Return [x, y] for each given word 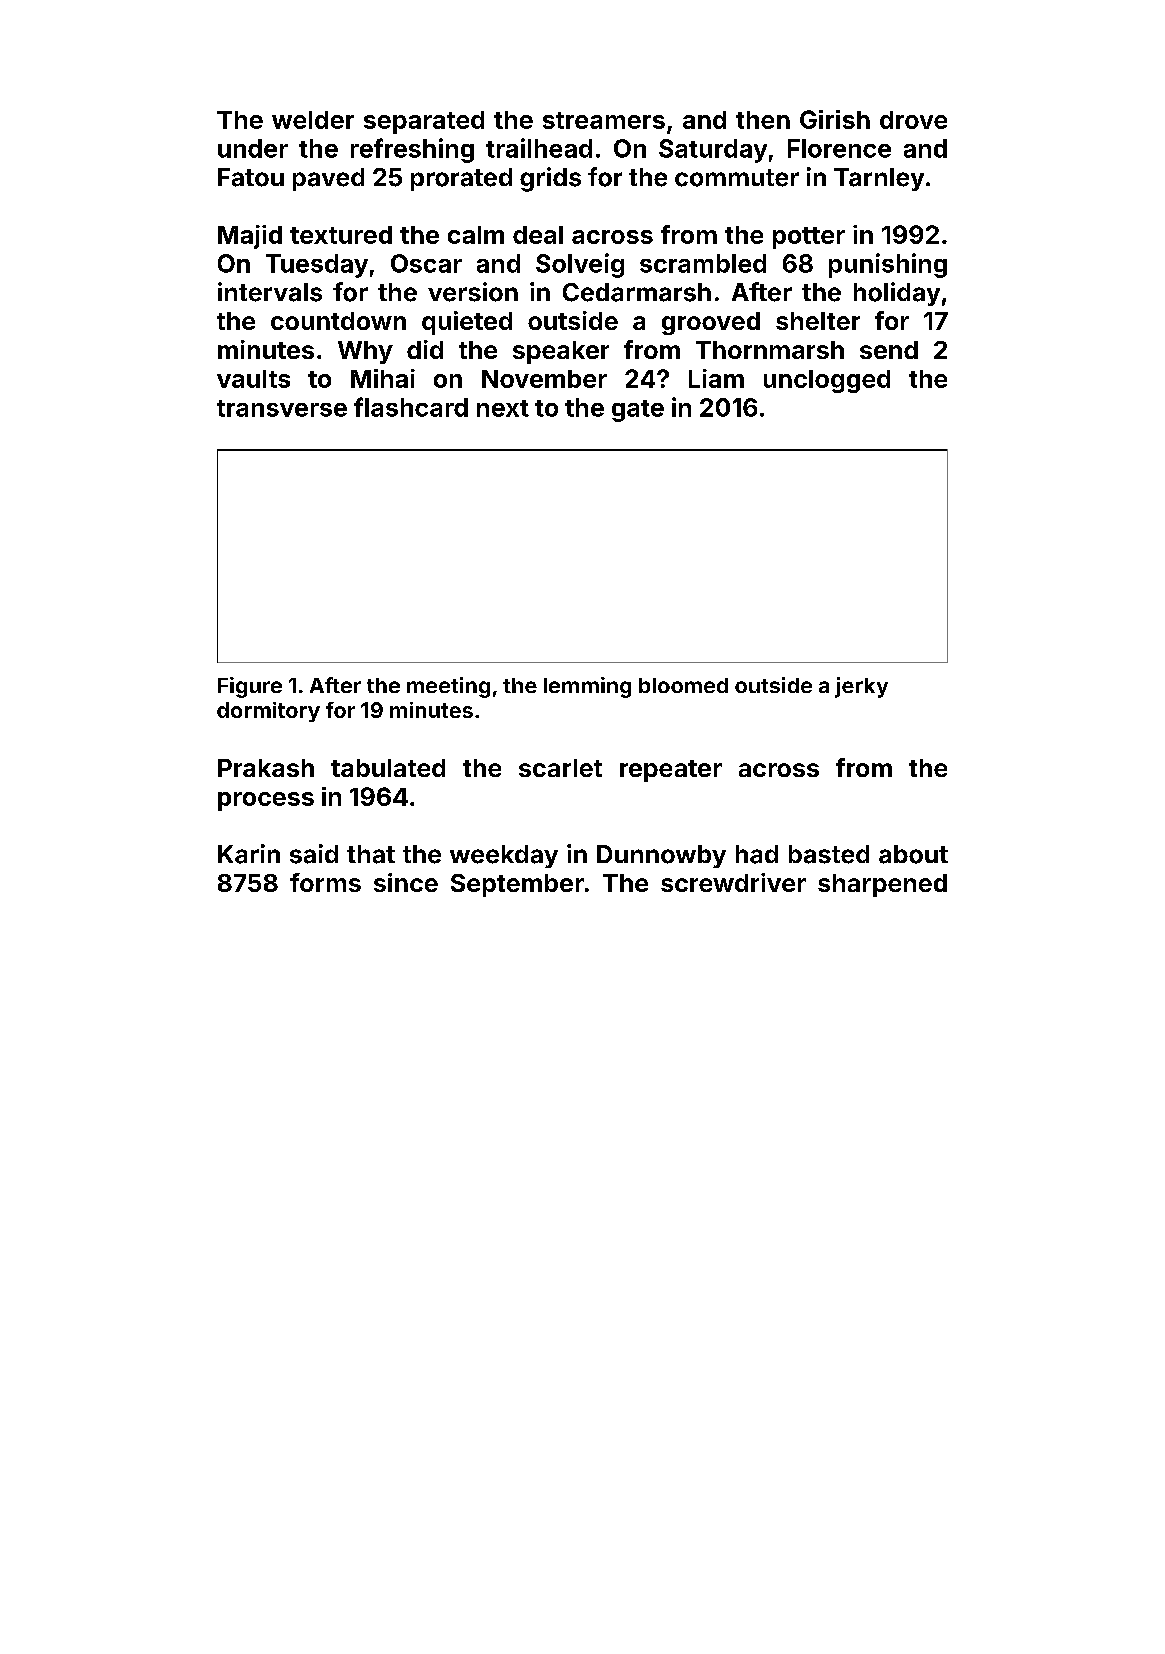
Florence [839, 148]
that [371, 854]
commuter [737, 178]
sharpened [882, 885]
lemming [587, 687]
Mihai [383, 378]
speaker [561, 352]
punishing [888, 265]
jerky [861, 687]
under [253, 148]
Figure [250, 687]
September [517, 885]
